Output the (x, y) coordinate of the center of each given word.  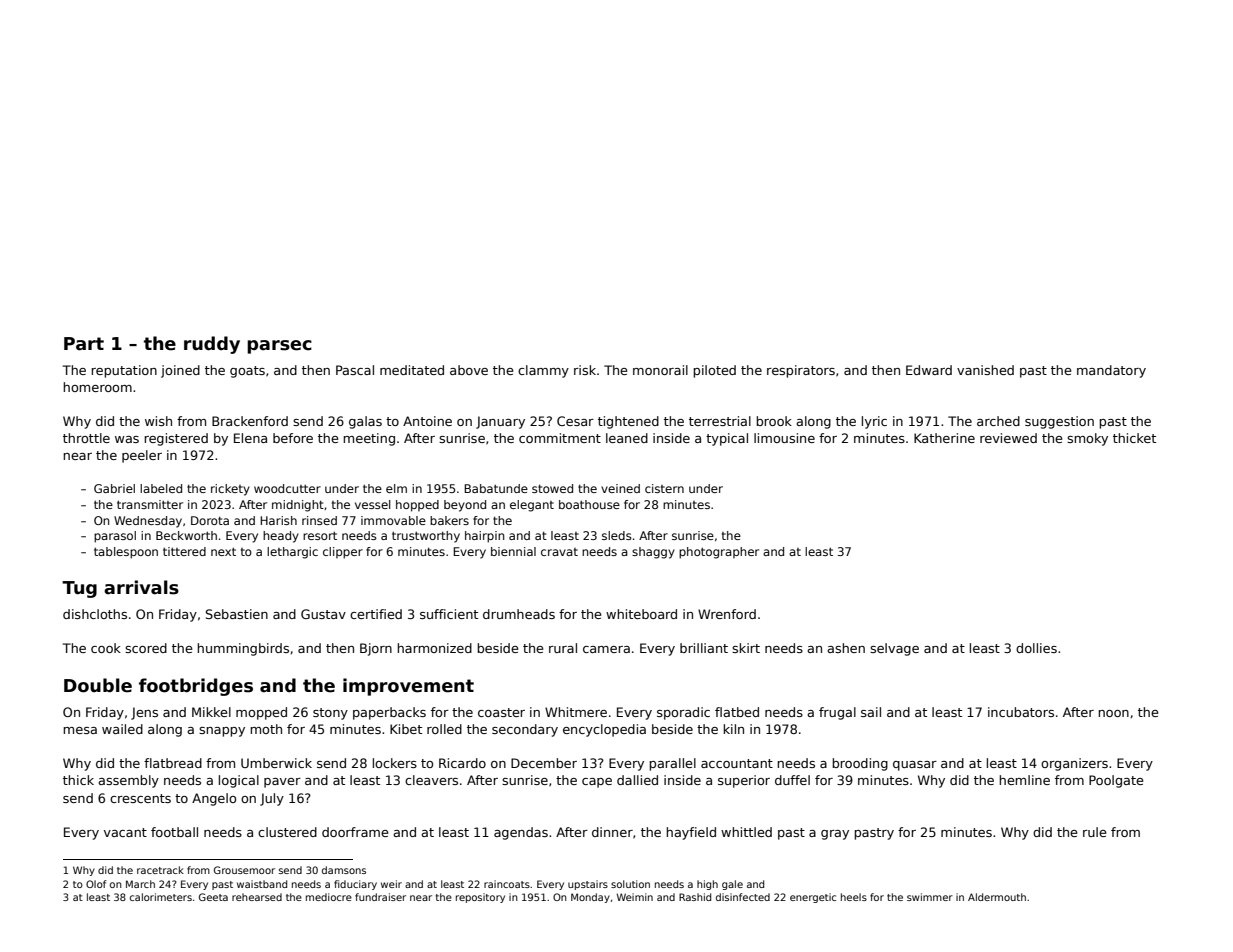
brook (774, 421)
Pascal (355, 370)
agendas (521, 833)
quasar (915, 766)
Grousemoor (244, 870)
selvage (894, 649)
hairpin (485, 537)
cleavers (431, 780)
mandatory (1111, 371)
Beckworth (186, 535)
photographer (719, 553)
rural (563, 648)
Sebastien (237, 614)
